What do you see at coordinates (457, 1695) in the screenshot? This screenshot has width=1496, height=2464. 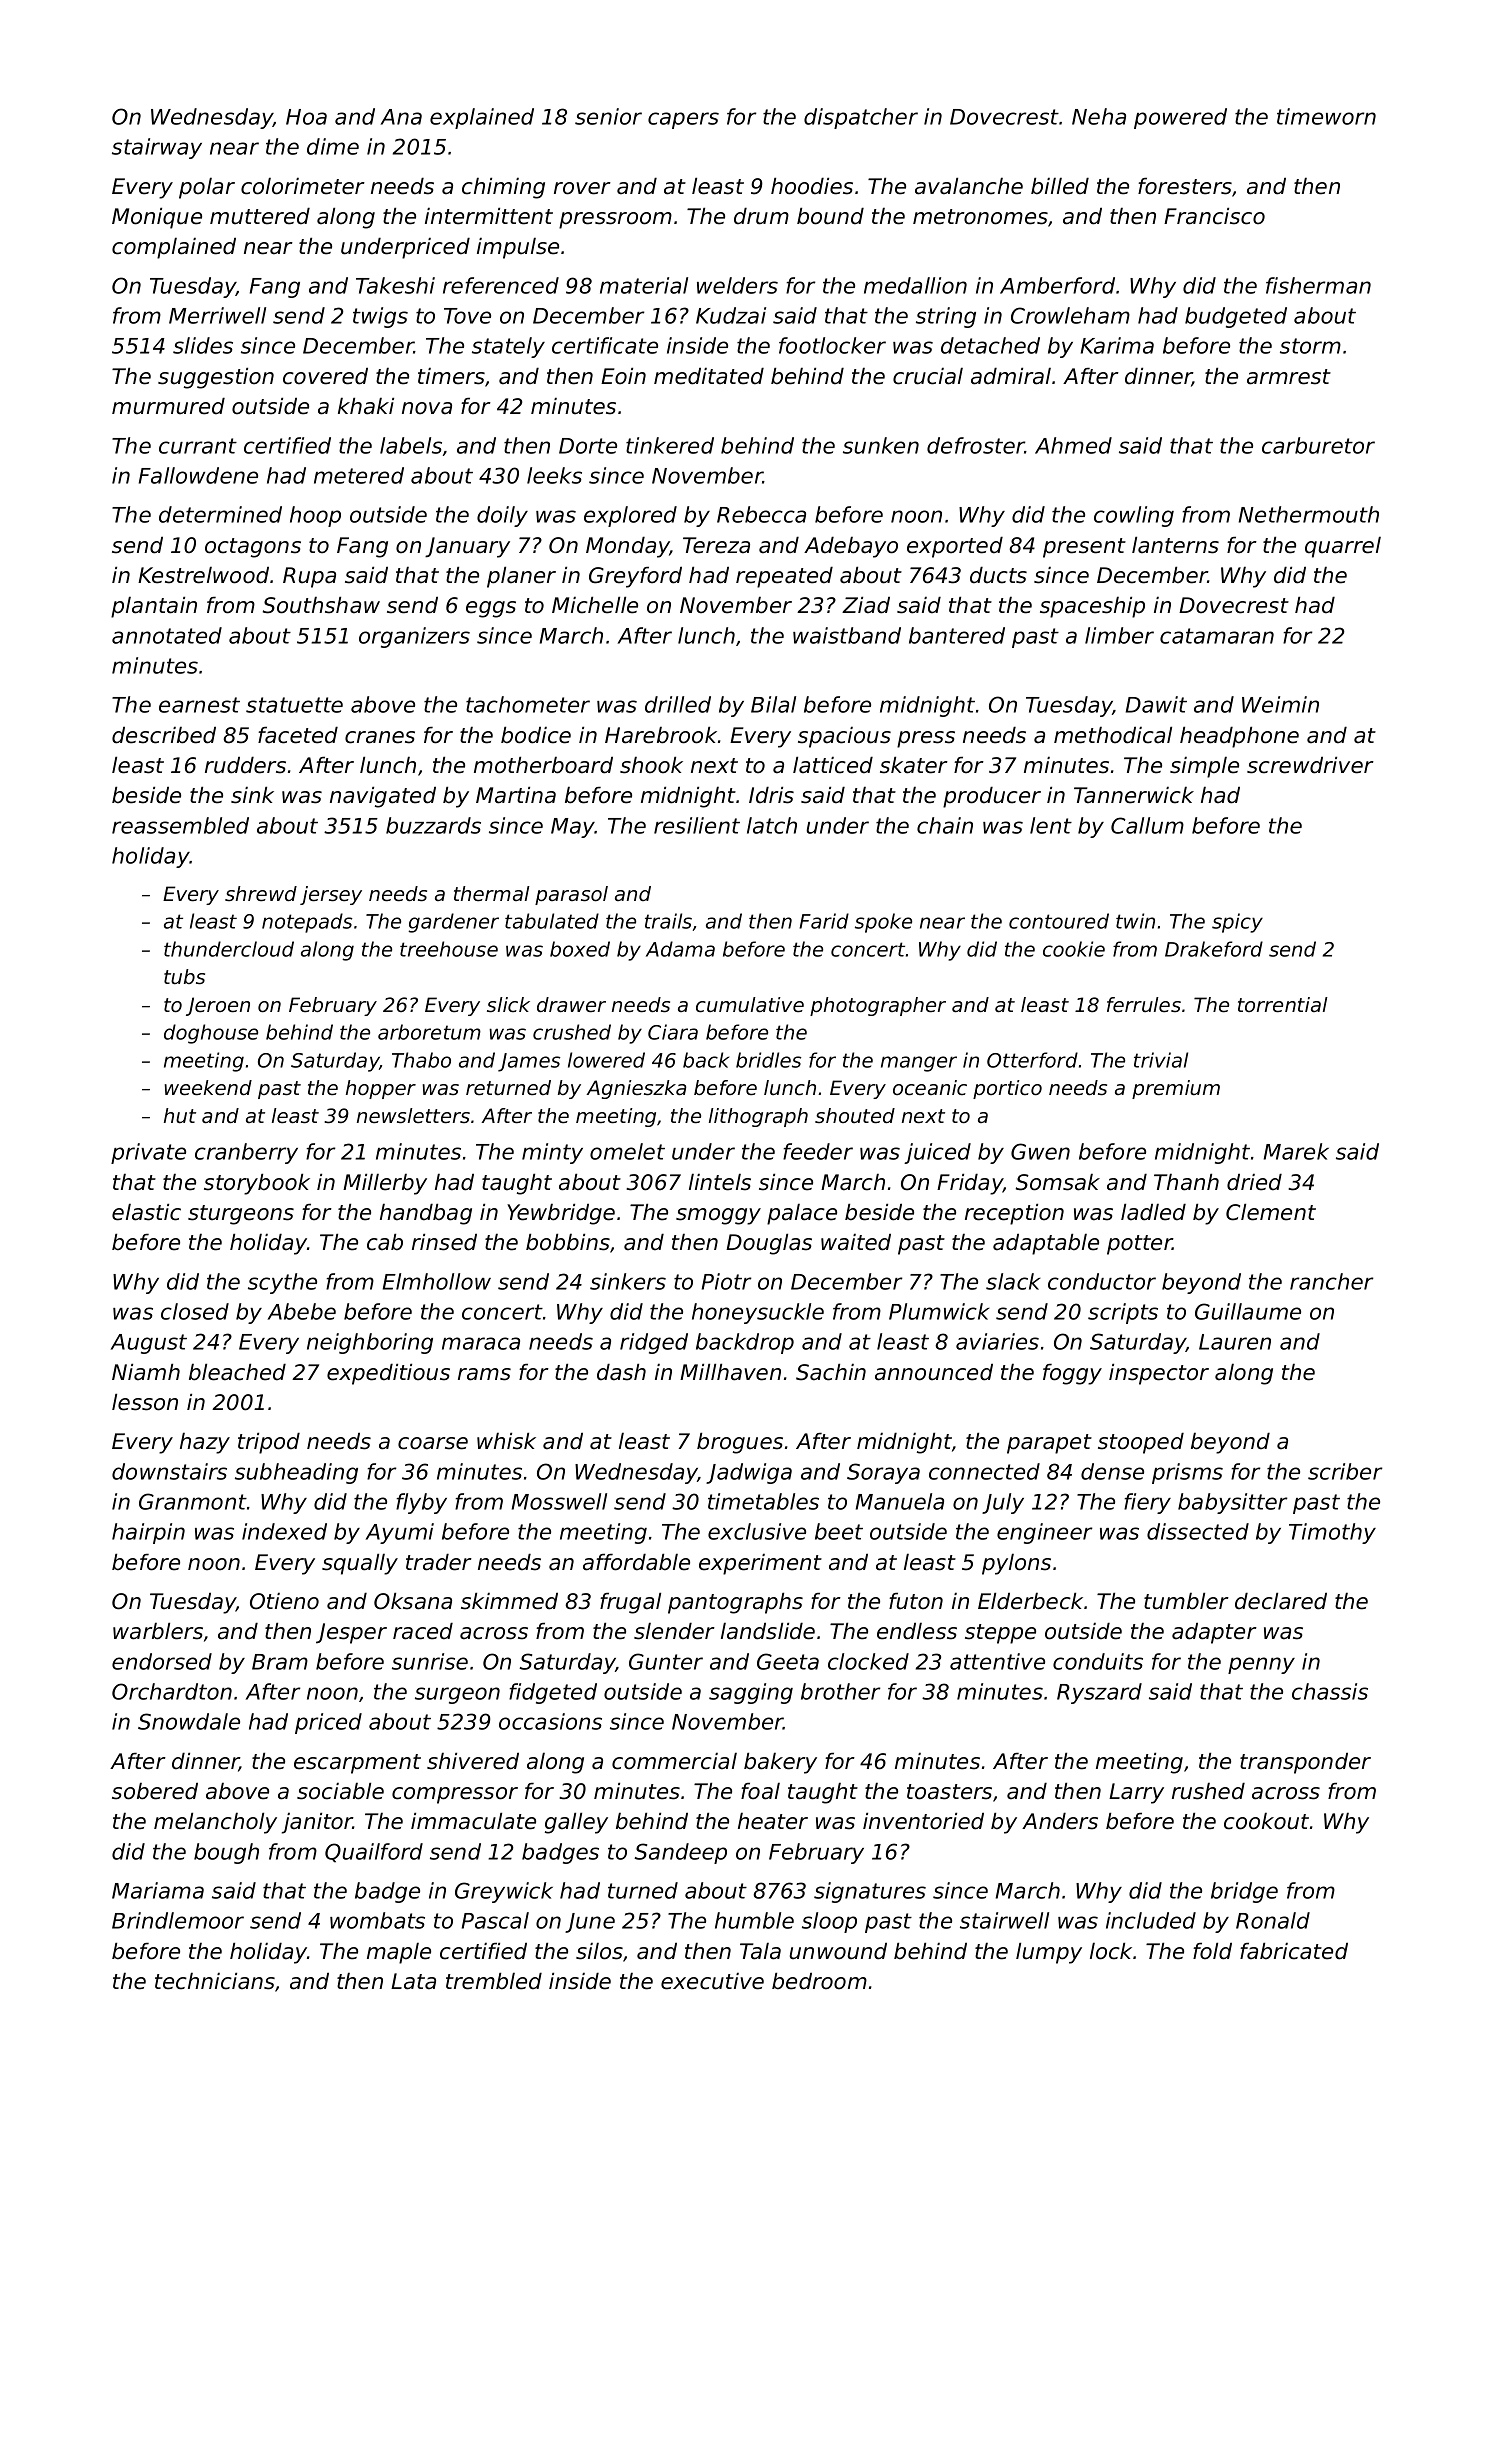 I see `surgeon` at bounding box center [457, 1695].
